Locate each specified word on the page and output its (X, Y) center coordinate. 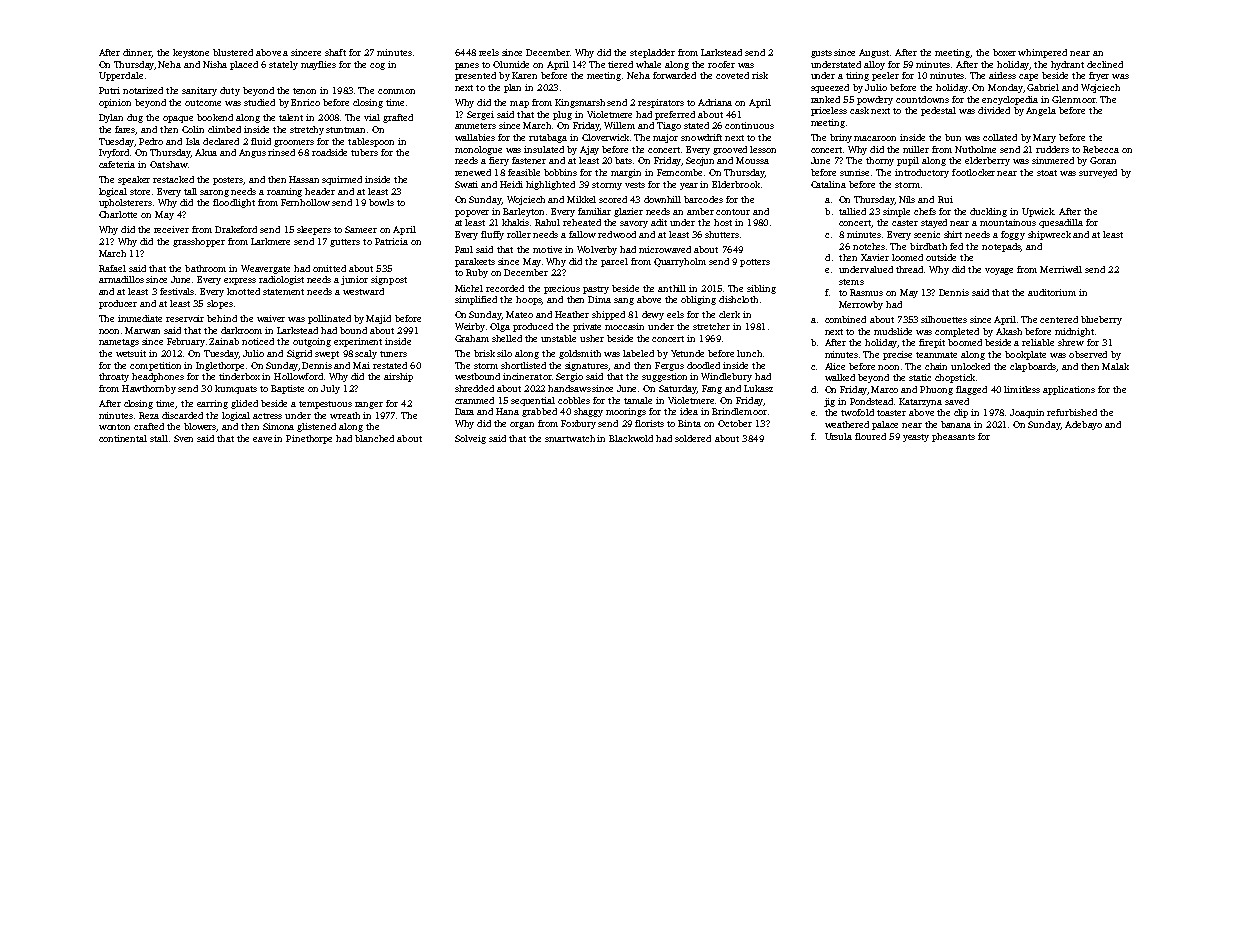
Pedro (151, 141)
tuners (393, 354)
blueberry (1101, 320)
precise (897, 355)
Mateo (519, 314)
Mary (1044, 138)
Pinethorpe (309, 439)
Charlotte (118, 214)
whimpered (1042, 53)
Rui (945, 199)
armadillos (121, 279)
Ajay (589, 150)
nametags (119, 343)
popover (472, 213)
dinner (137, 52)
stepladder (652, 53)
